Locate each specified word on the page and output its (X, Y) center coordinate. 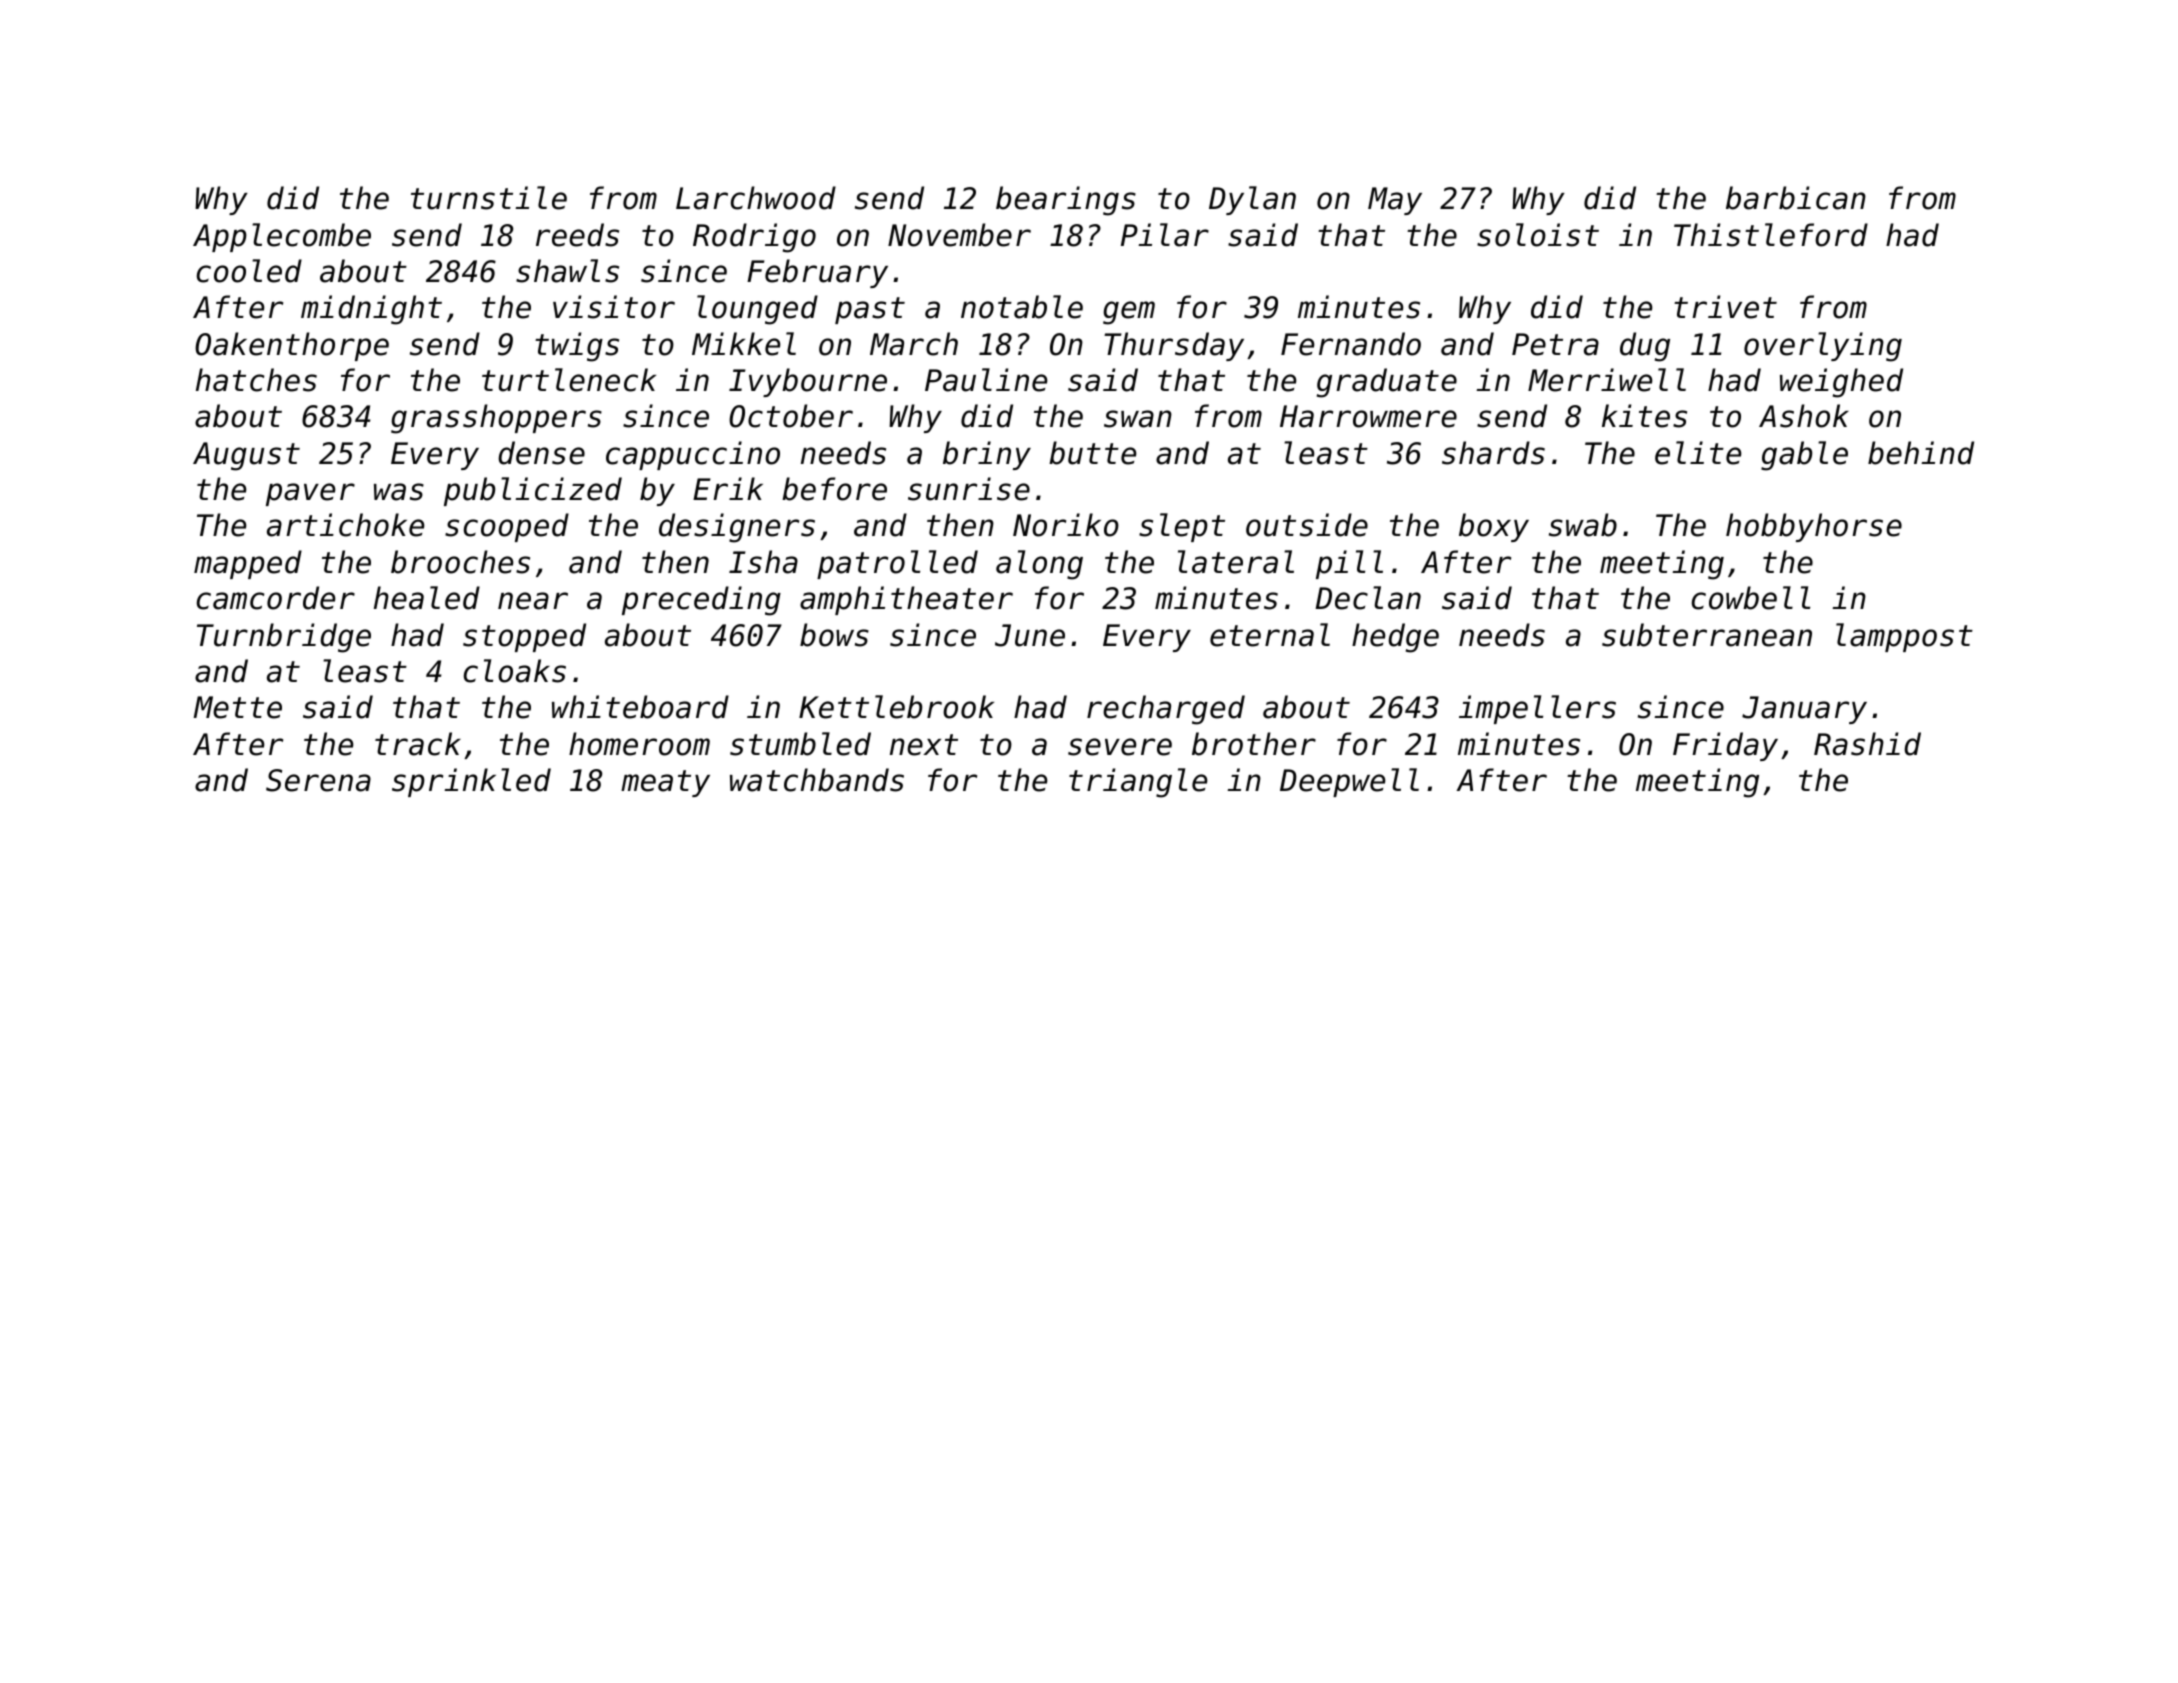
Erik (728, 488)
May (1395, 201)
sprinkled (471, 782)
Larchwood (756, 198)
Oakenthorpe (292, 346)
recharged (1166, 710)
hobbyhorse (1814, 527)
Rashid (1867, 744)
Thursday (1174, 346)
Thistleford (1771, 235)
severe (1120, 747)
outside (1307, 525)
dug (1645, 347)
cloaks (515, 671)
